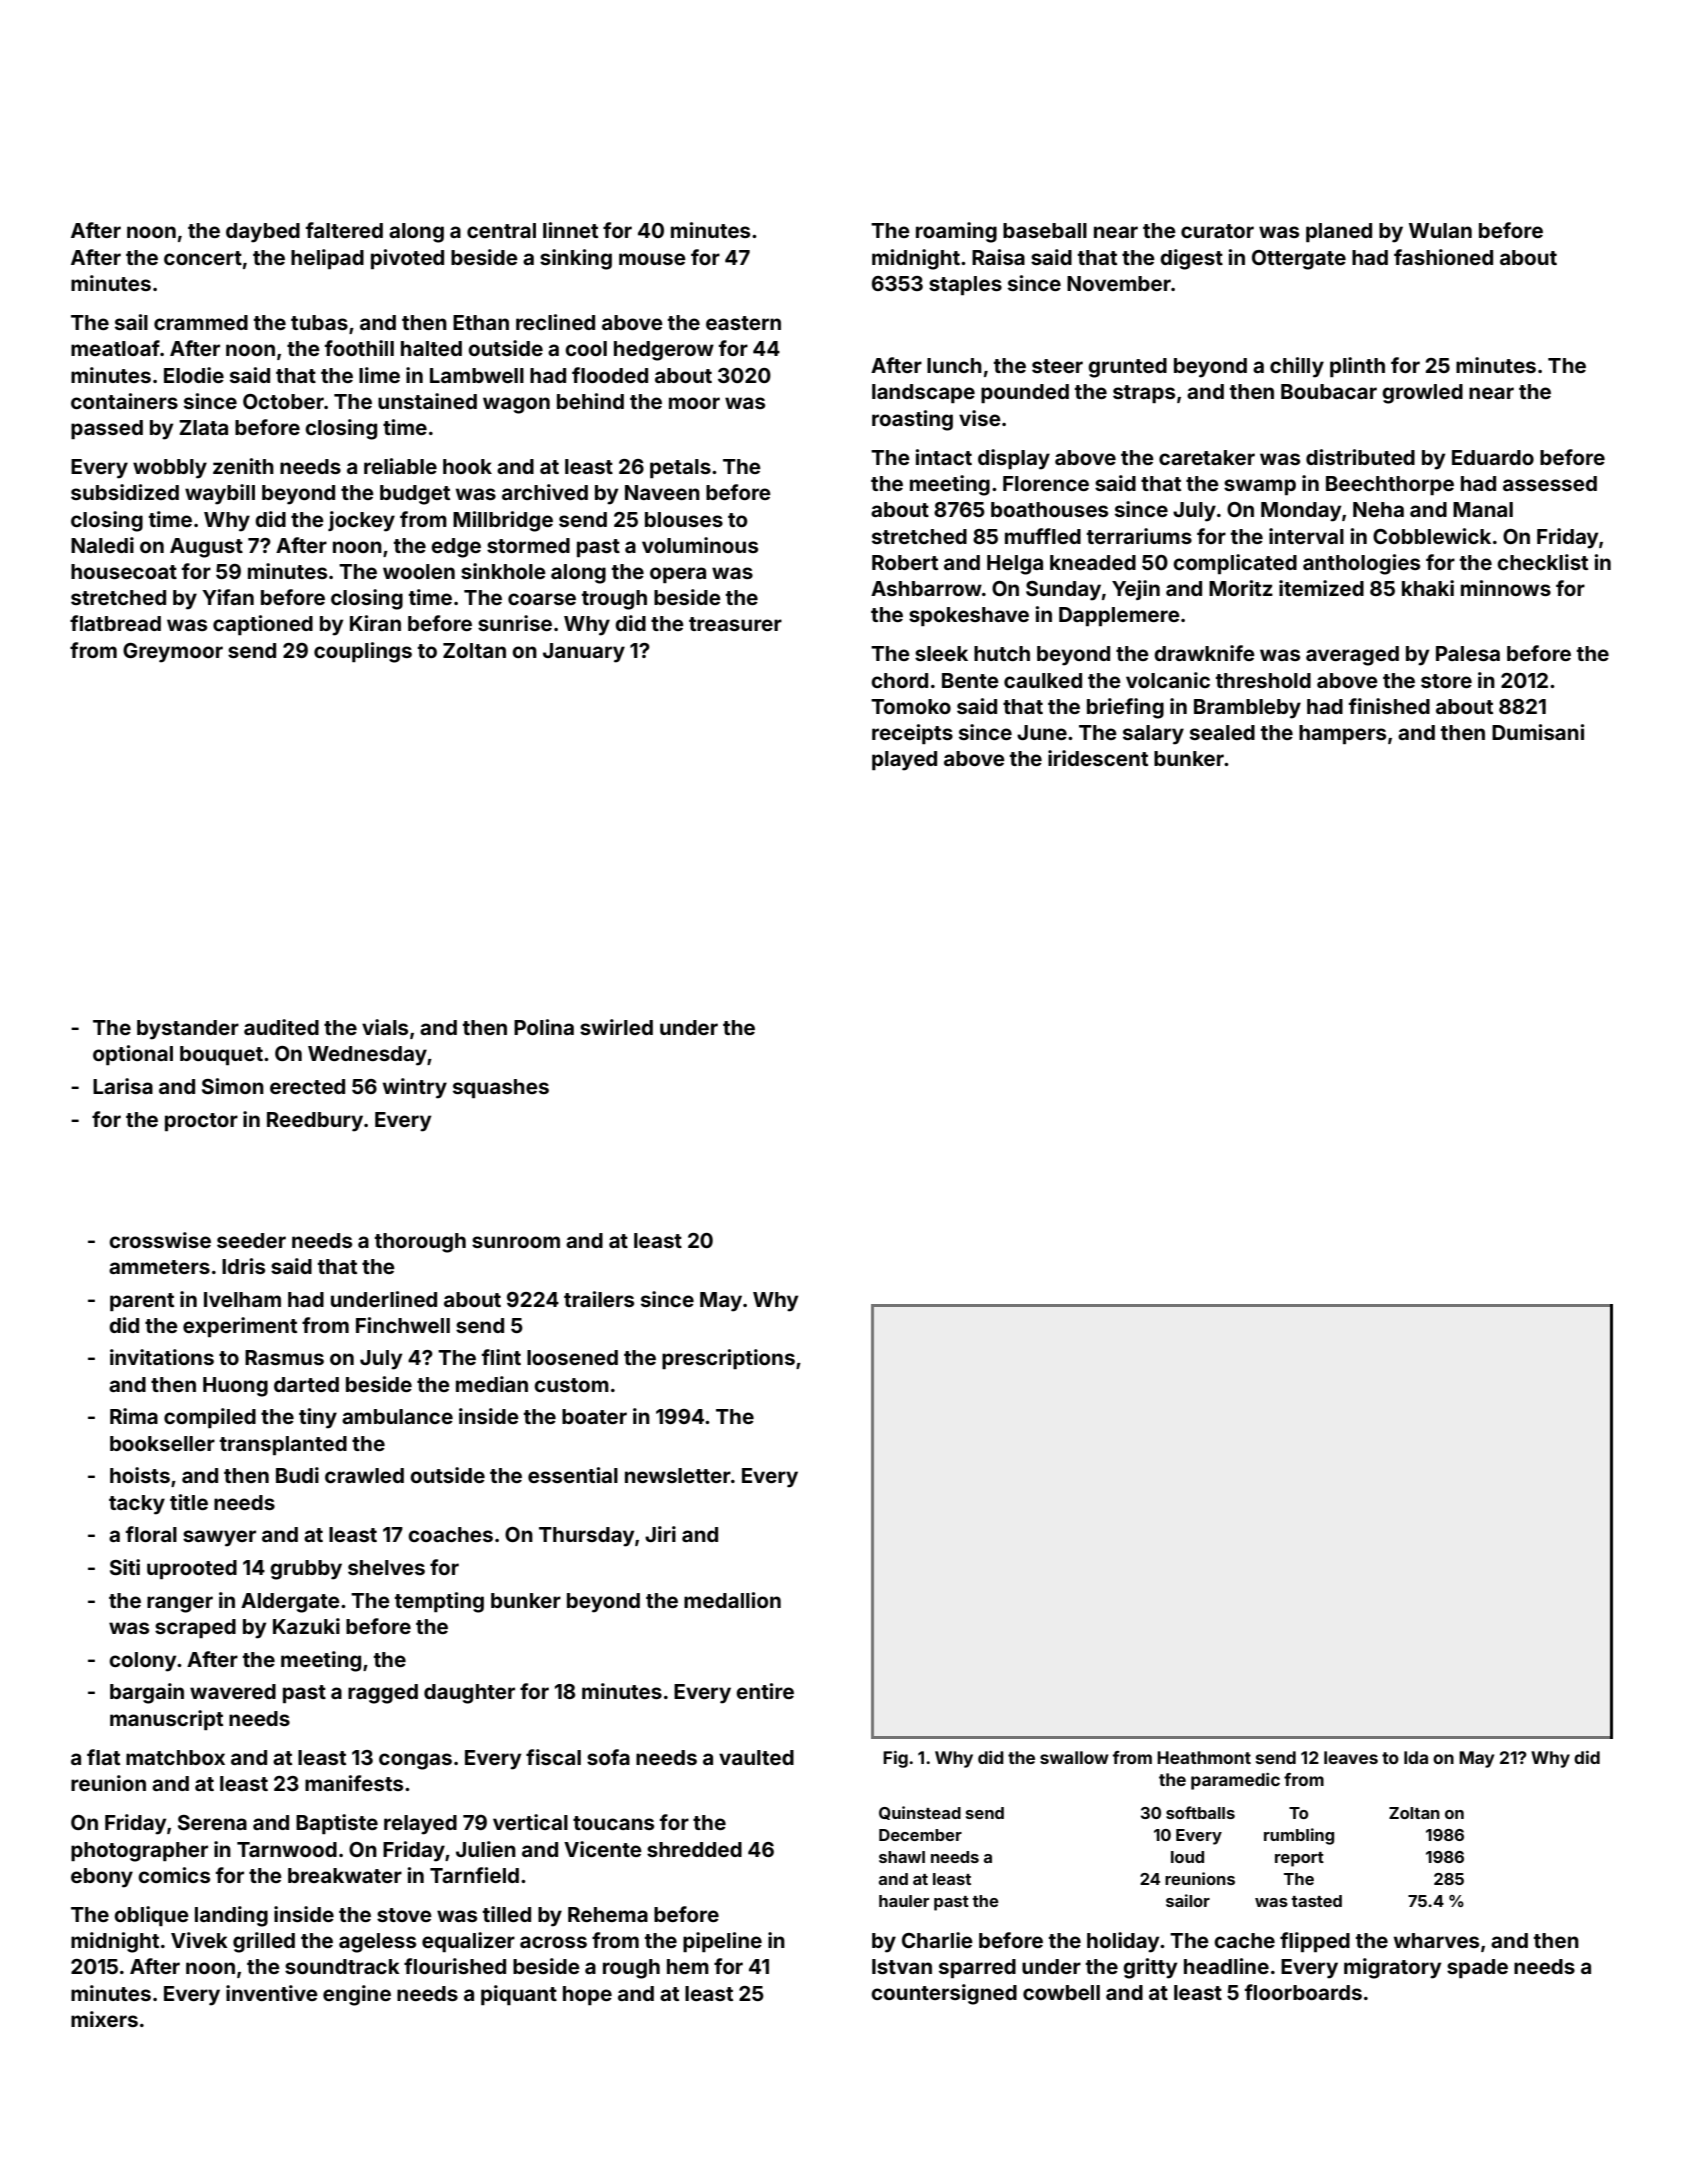  I want to click on interval, so click(1306, 536).
